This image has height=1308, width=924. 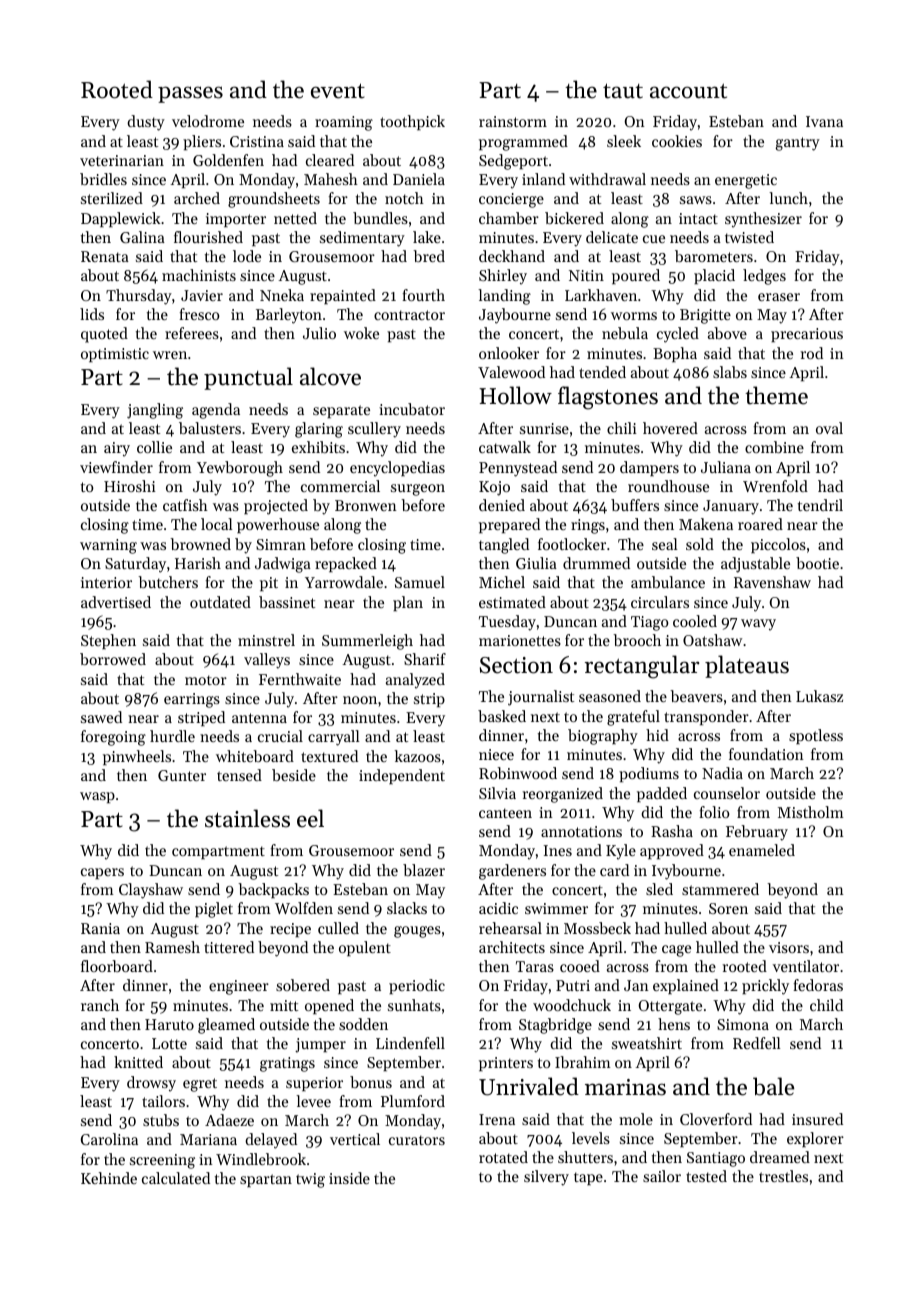 I want to click on Ivana, so click(x=824, y=121).
